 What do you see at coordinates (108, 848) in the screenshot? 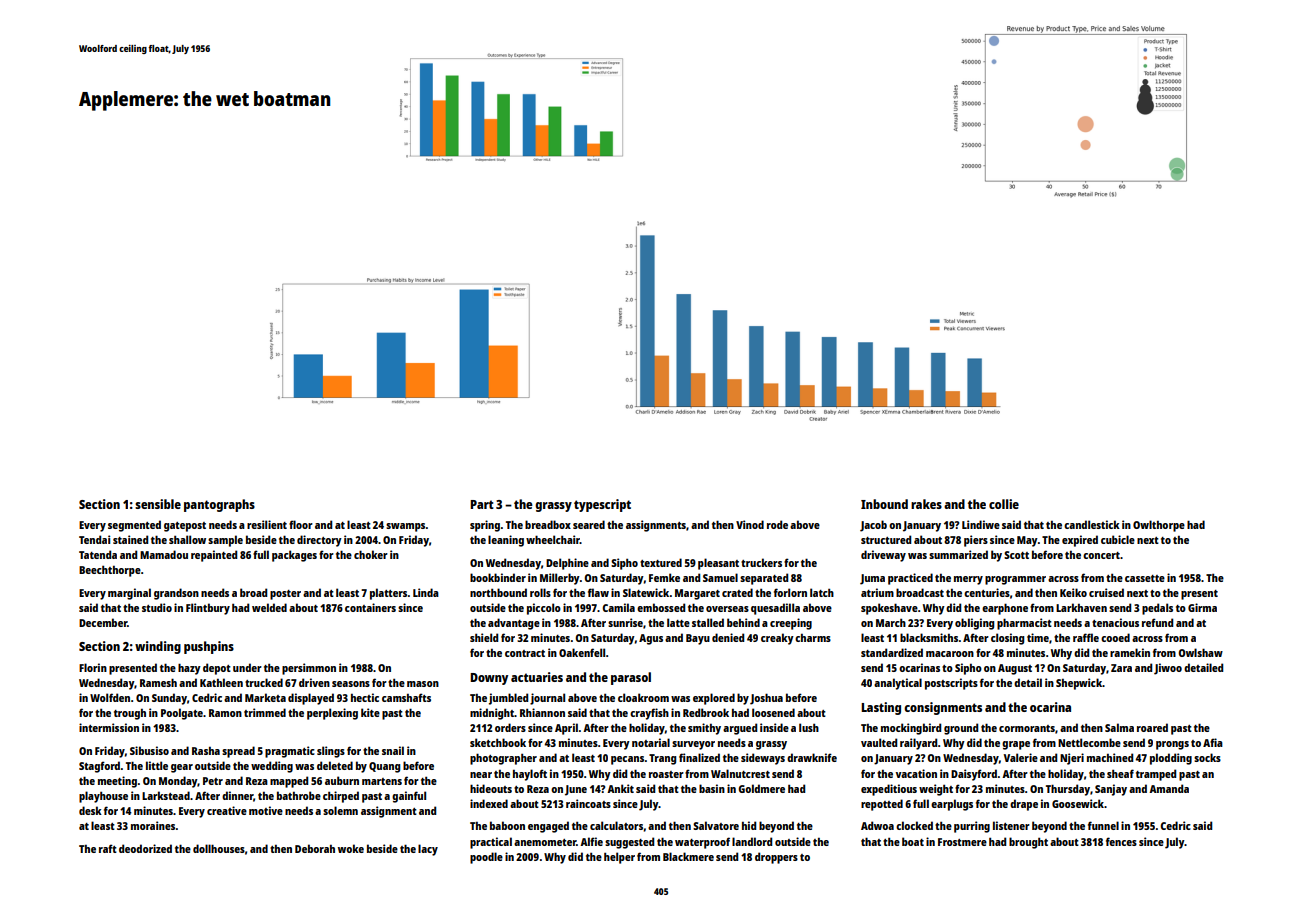
I see `raft` at bounding box center [108, 848].
